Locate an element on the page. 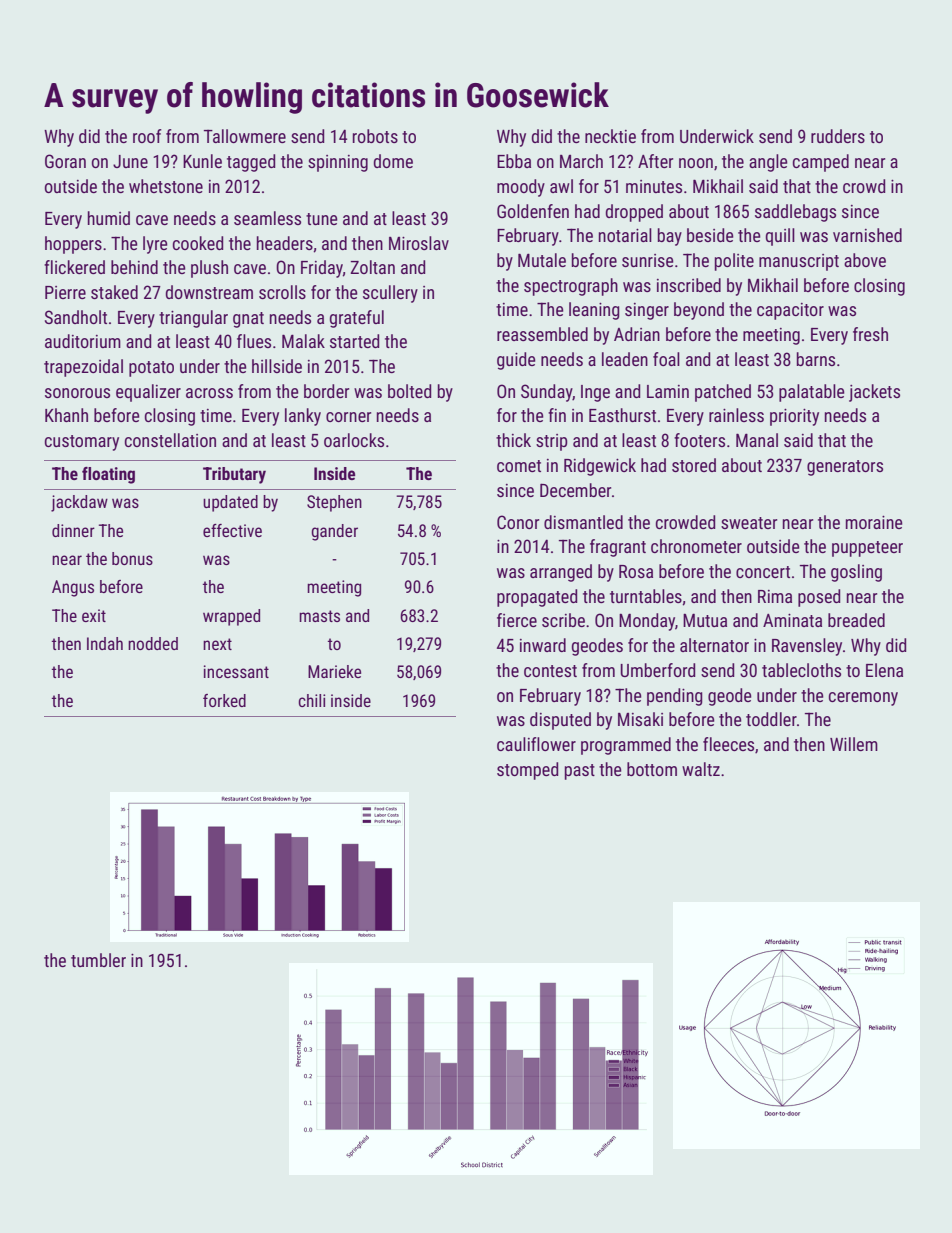 The height and width of the image is (1233, 952). potato is located at coordinates (151, 369).
